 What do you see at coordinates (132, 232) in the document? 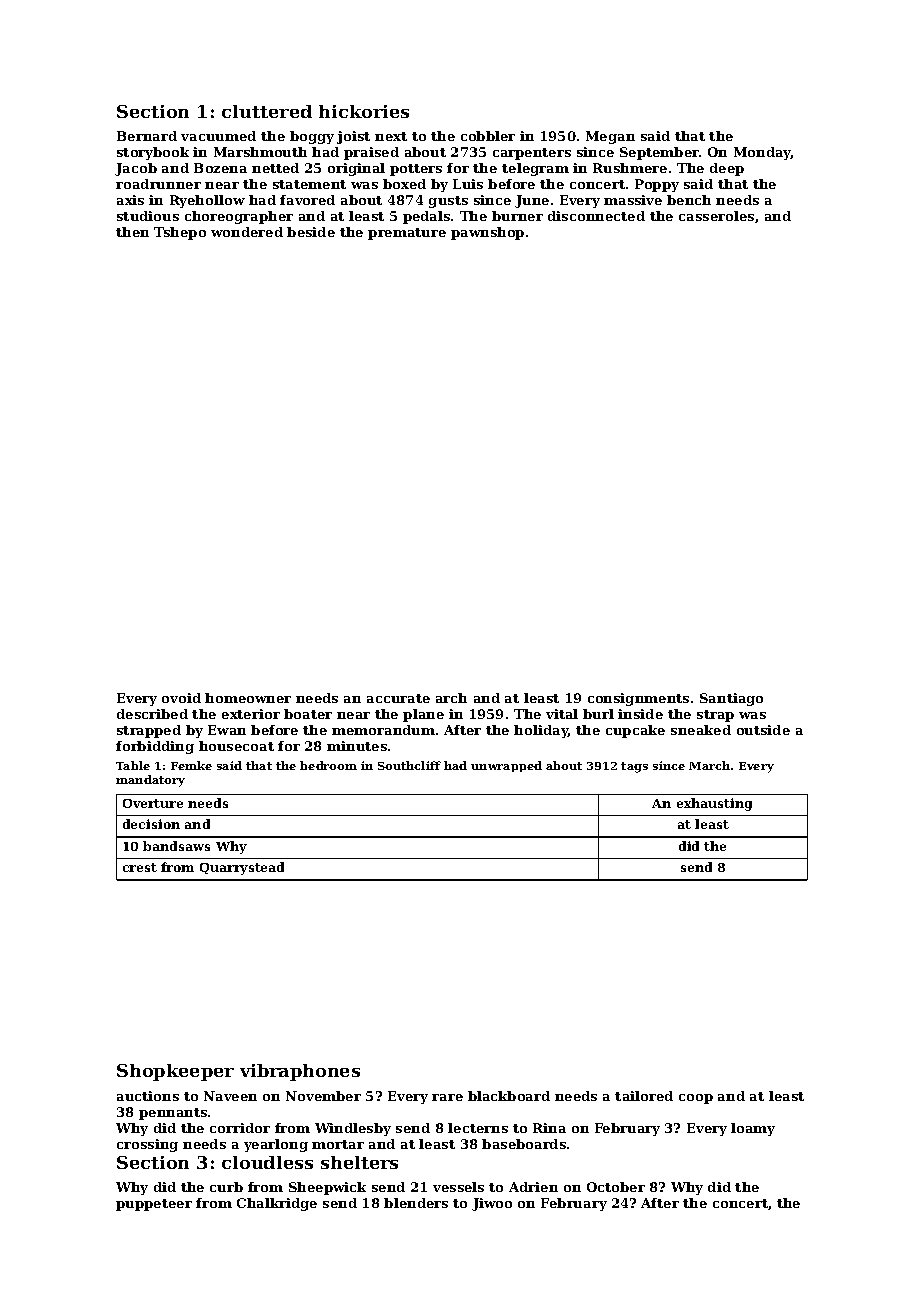
I see `then` at bounding box center [132, 232].
